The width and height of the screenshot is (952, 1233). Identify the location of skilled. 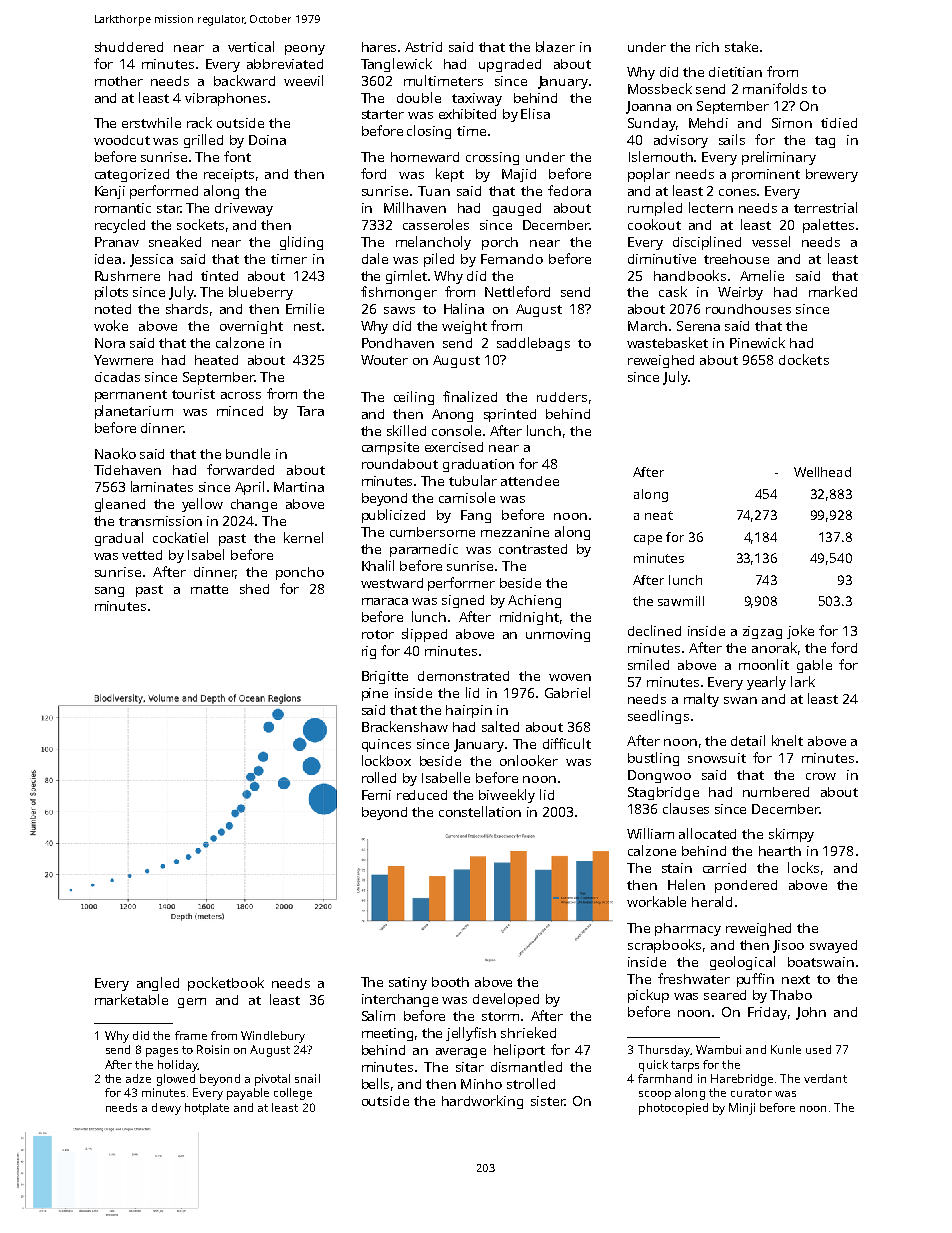
(406, 430).
